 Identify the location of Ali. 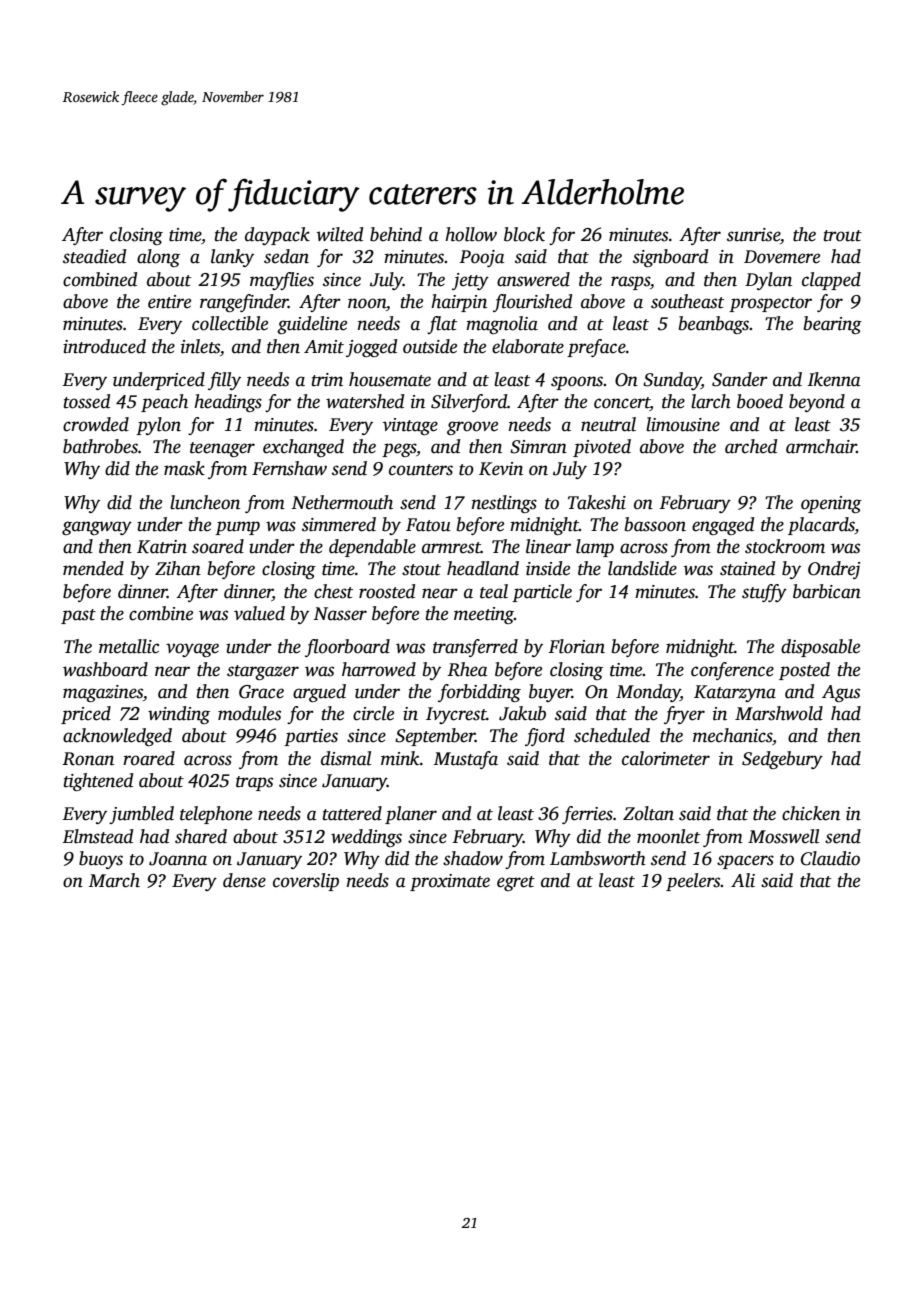
(743, 880).
